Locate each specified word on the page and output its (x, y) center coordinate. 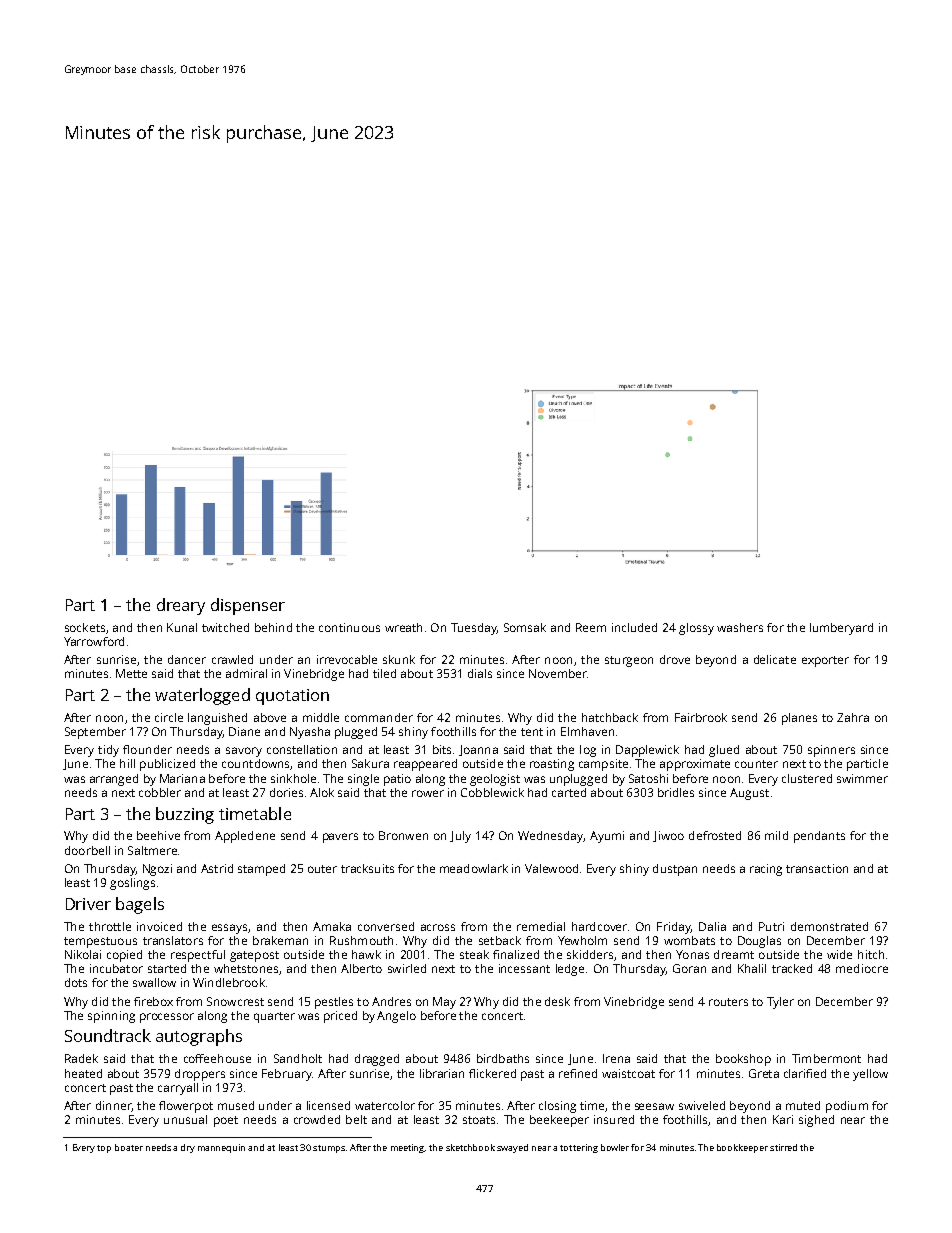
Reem (591, 627)
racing (766, 870)
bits (442, 749)
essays (229, 929)
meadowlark (474, 868)
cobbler (160, 792)
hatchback (610, 717)
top (104, 1149)
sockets (85, 627)
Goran (689, 968)
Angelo (396, 1017)
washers (740, 627)
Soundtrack (108, 1035)
